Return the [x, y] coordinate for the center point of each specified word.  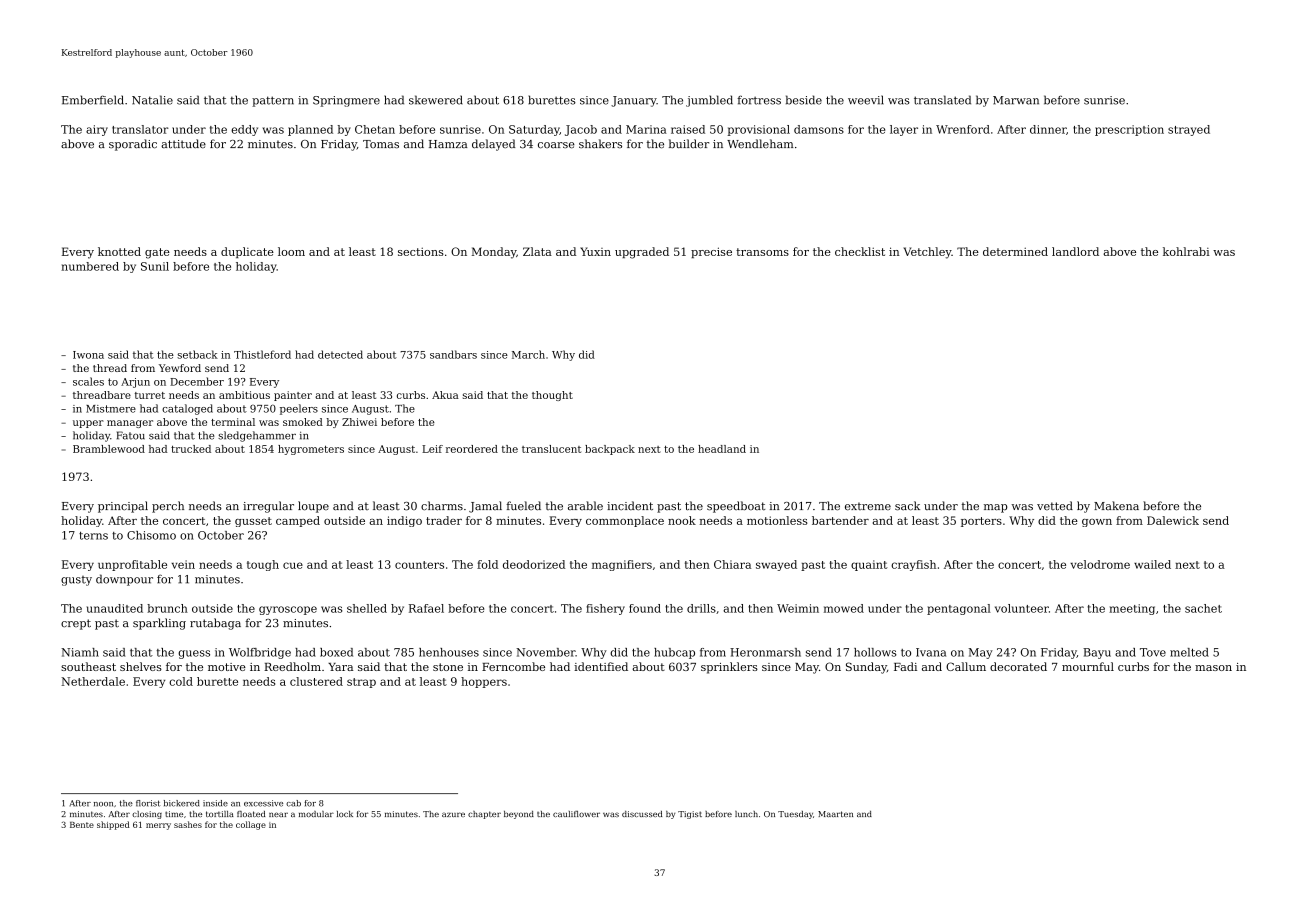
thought [552, 396]
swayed [776, 565]
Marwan [1016, 100]
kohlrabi [1186, 251]
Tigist [690, 815]
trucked [191, 449]
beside [804, 100]
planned [310, 130]
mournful [1088, 666]
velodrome [1100, 564]
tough [263, 565]
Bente [82, 825]
